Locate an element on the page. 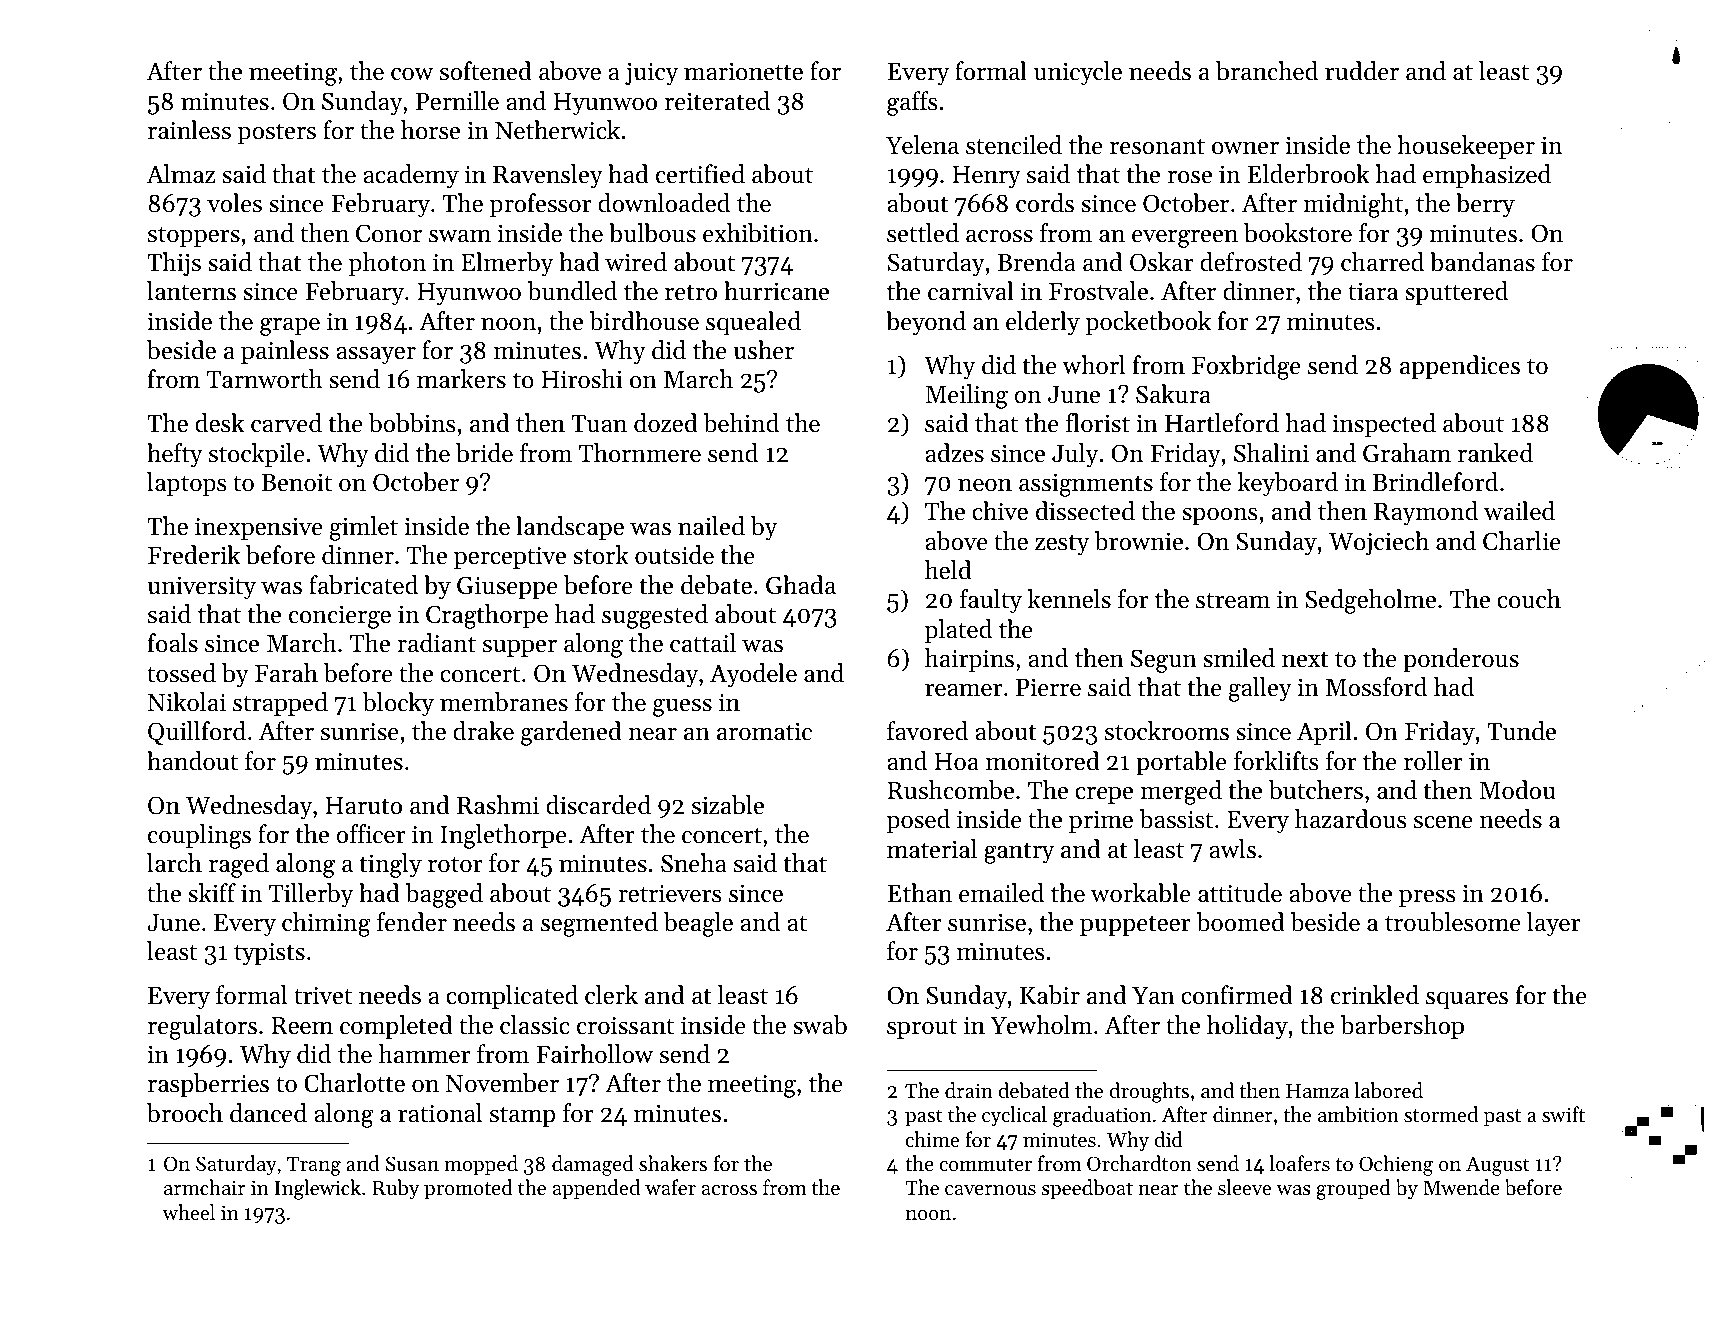  appendices is located at coordinates (1460, 367).
